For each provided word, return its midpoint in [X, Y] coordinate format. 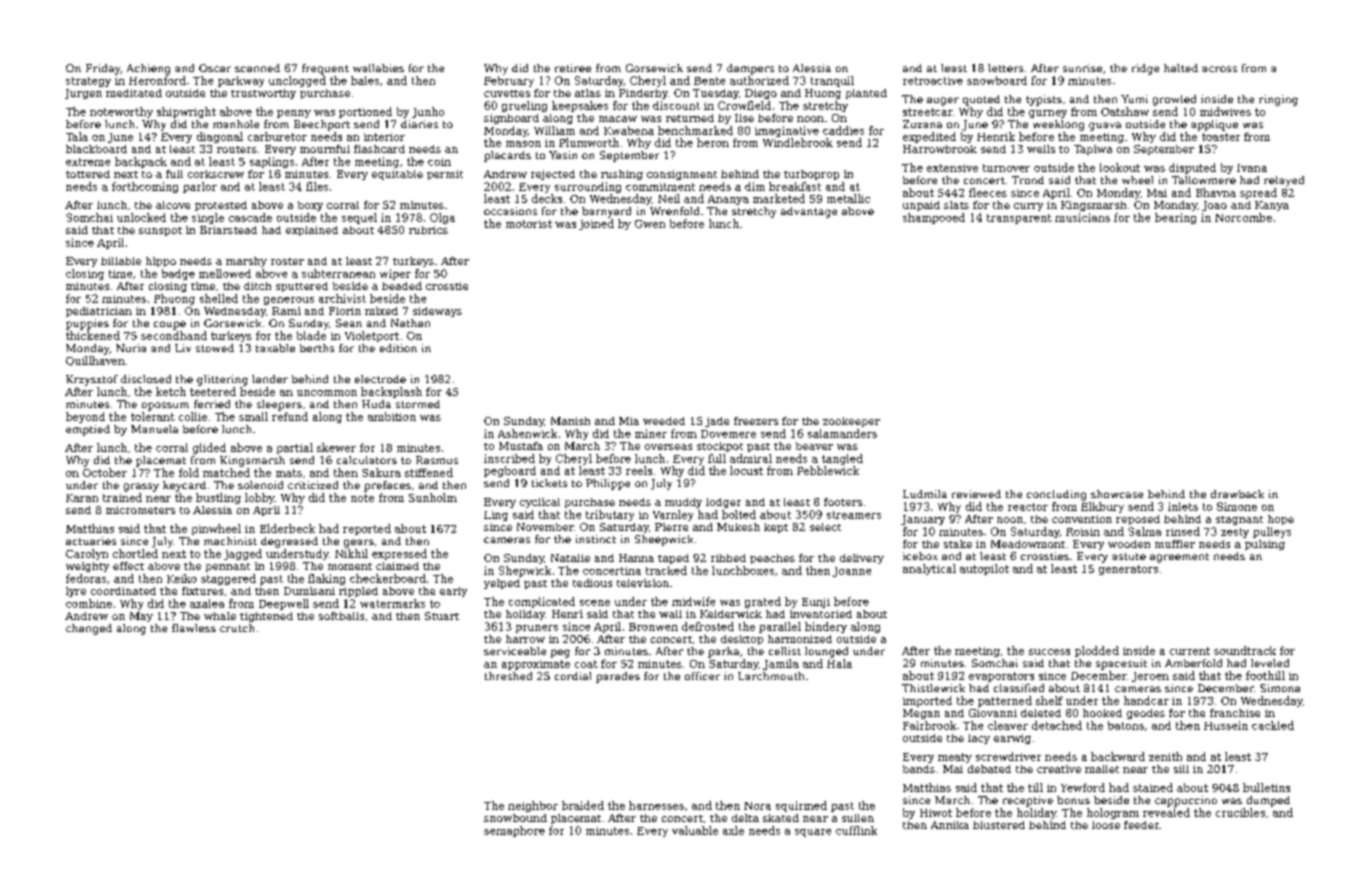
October [105, 472]
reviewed [976, 494]
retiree [573, 68]
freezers [756, 421]
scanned [257, 68]
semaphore [514, 831]
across [1219, 69]
